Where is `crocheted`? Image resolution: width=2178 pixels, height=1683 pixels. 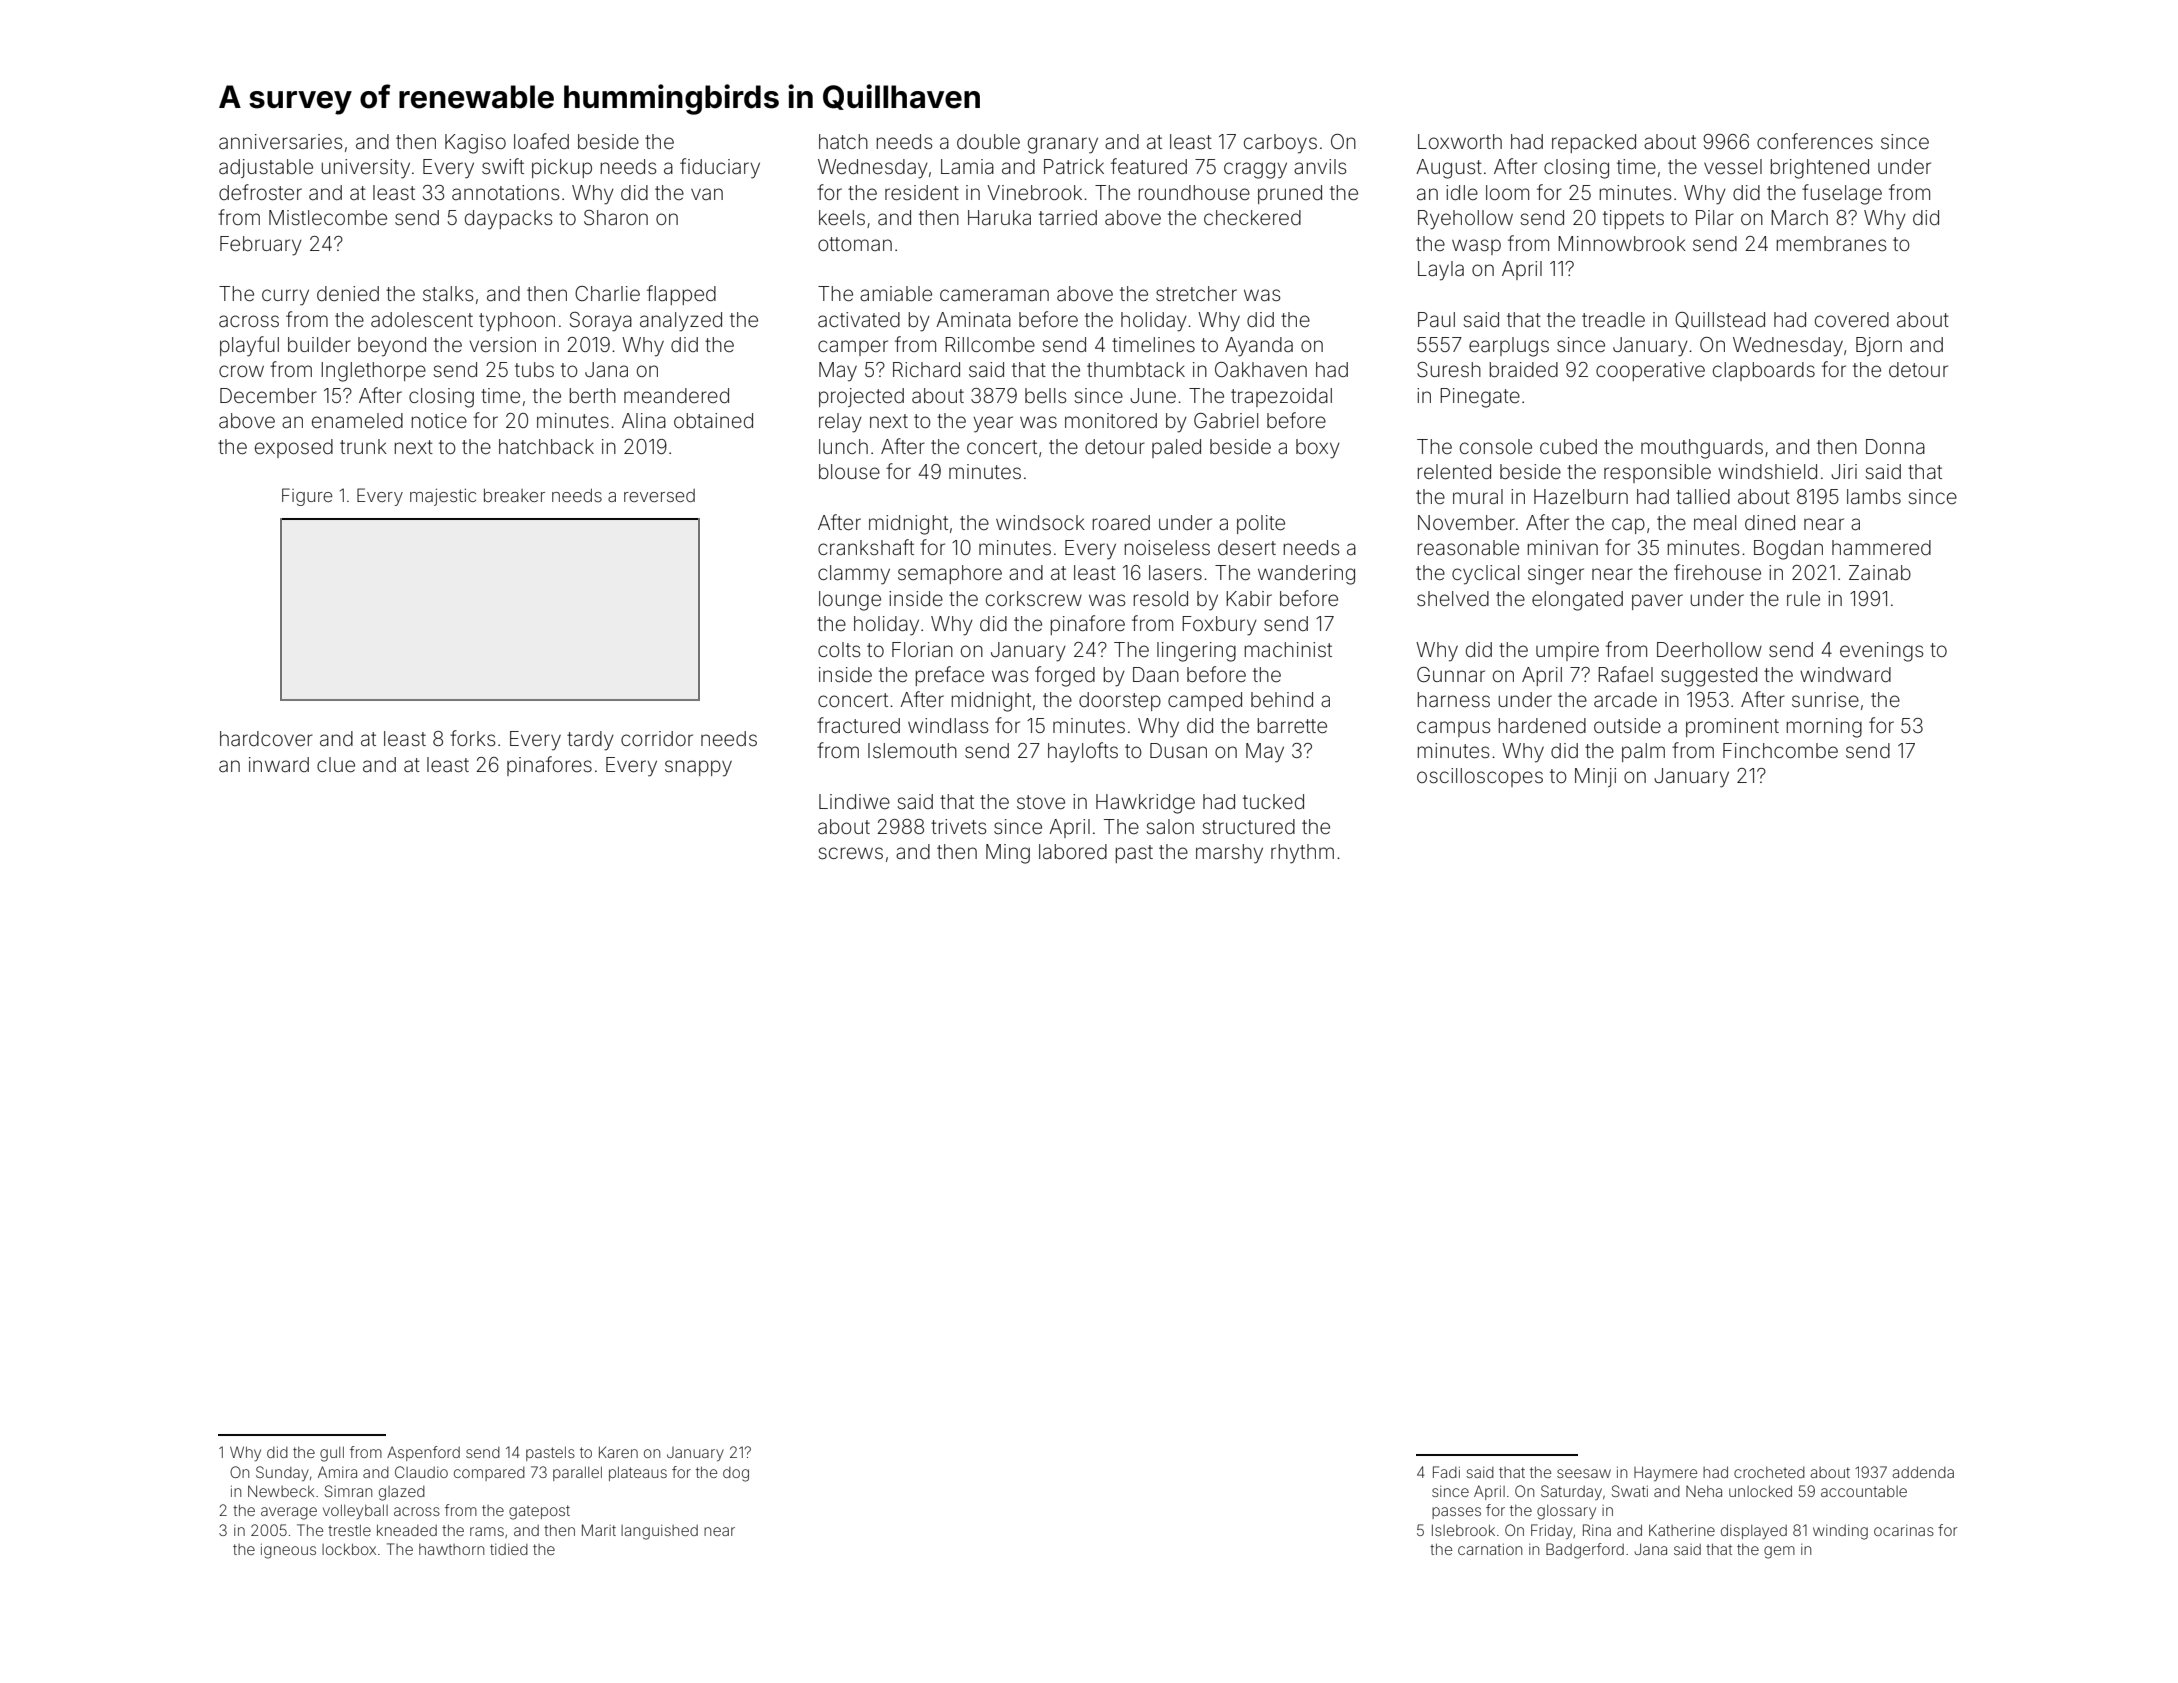
crocheted is located at coordinates (1769, 1472).
